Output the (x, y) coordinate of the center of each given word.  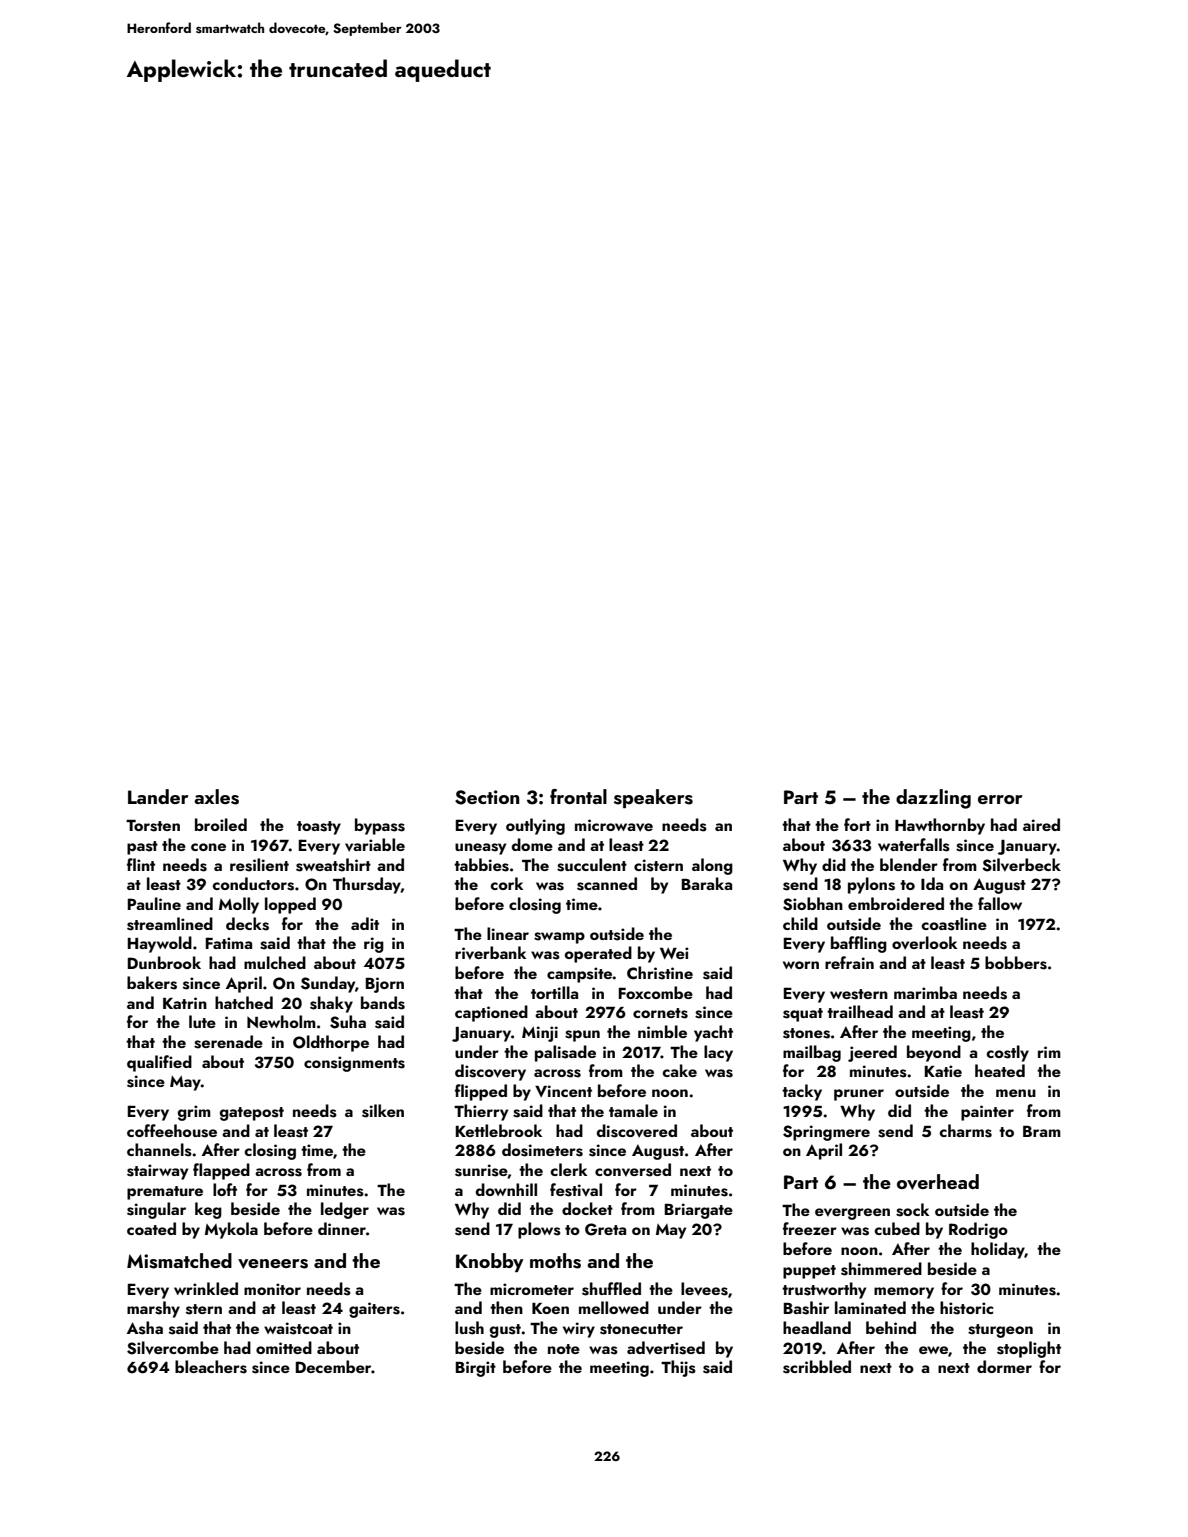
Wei (674, 953)
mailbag (812, 1053)
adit (365, 923)
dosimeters (542, 1150)
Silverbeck (1021, 865)
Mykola (231, 1230)
